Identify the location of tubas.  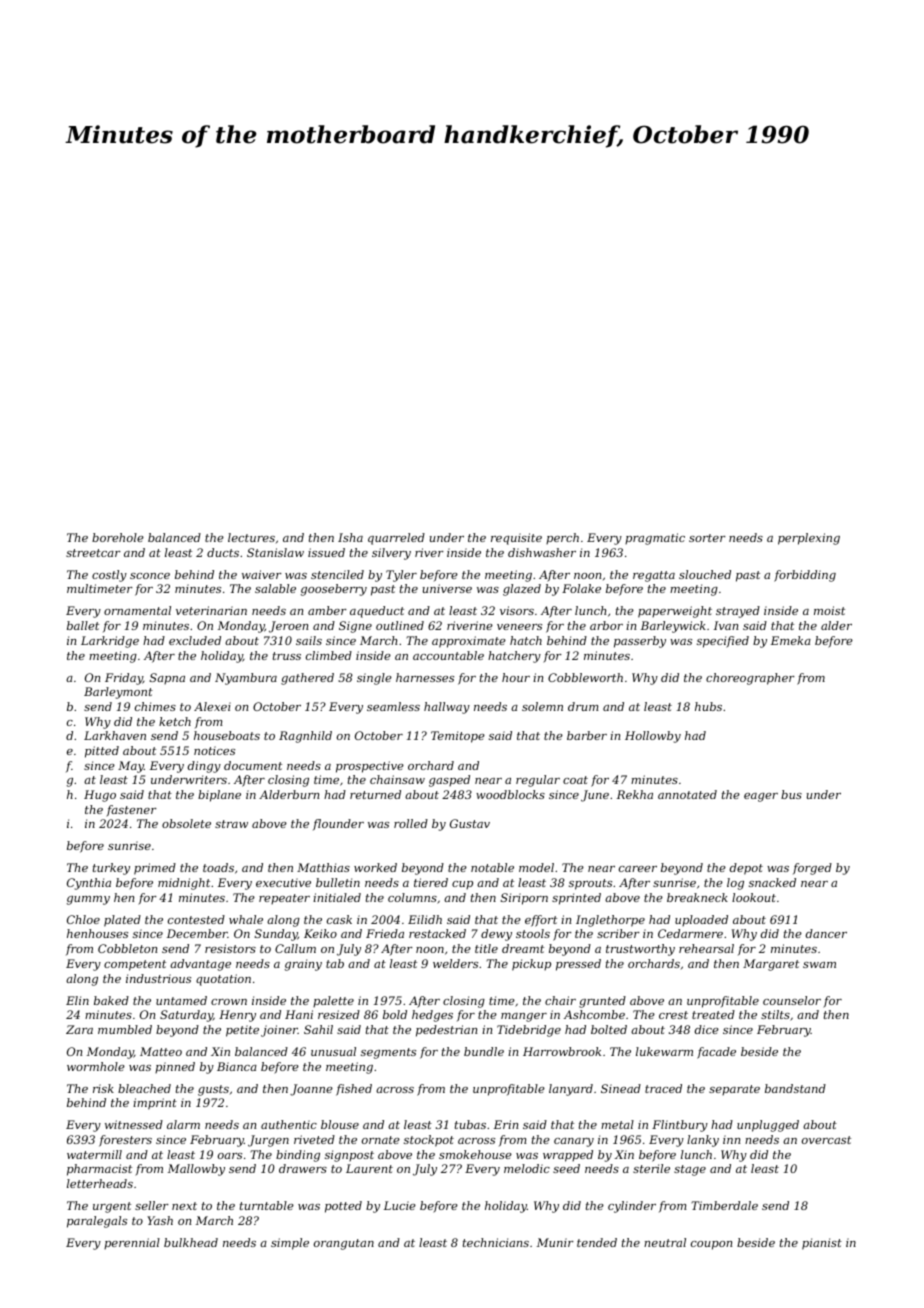
(470, 1124).
